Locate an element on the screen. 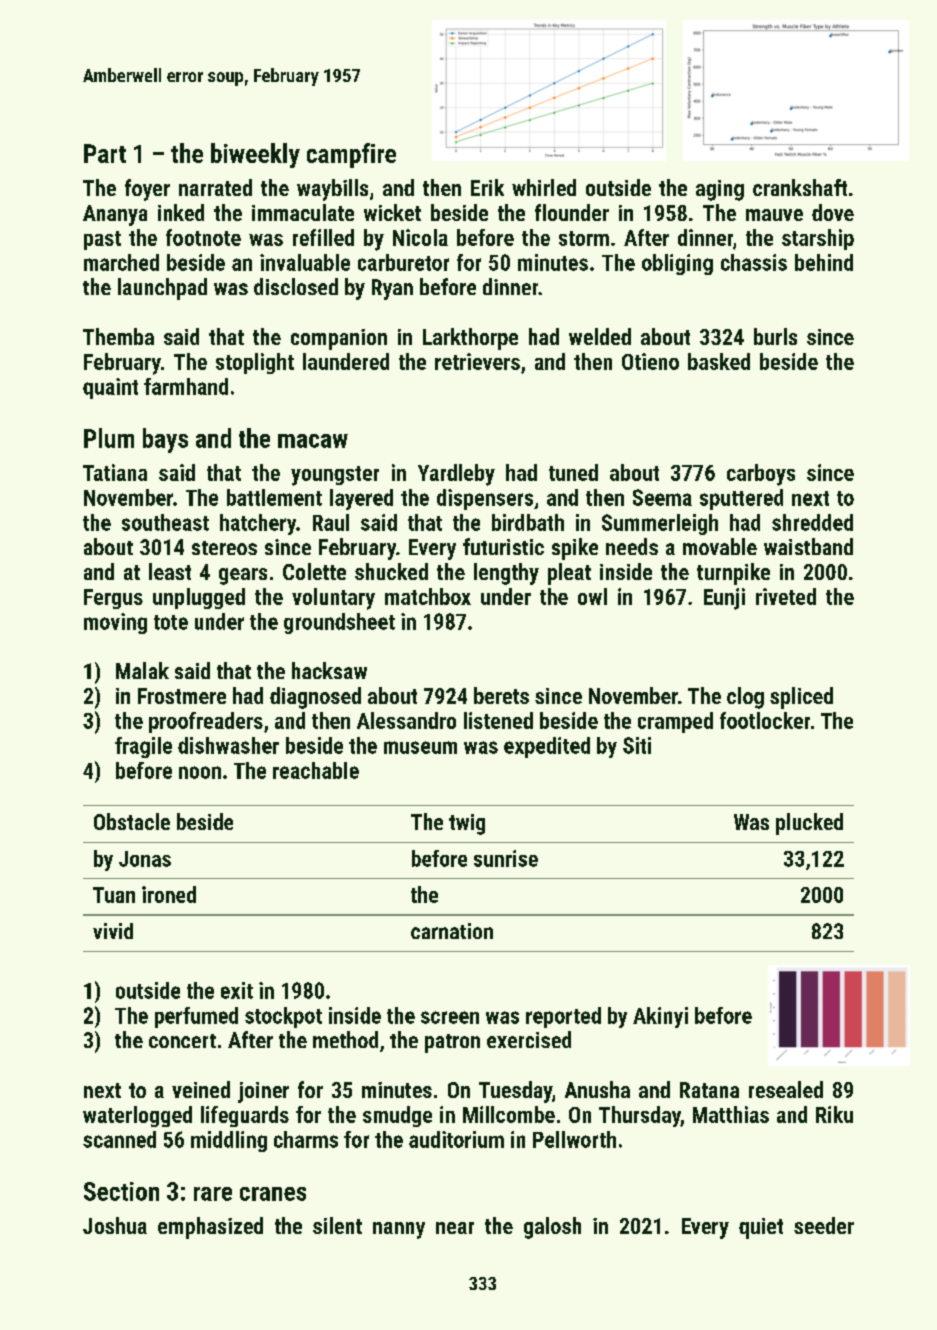 The width and height of the screenshot is (937, 1330). sunrise is located at coordinates (506, 858).
